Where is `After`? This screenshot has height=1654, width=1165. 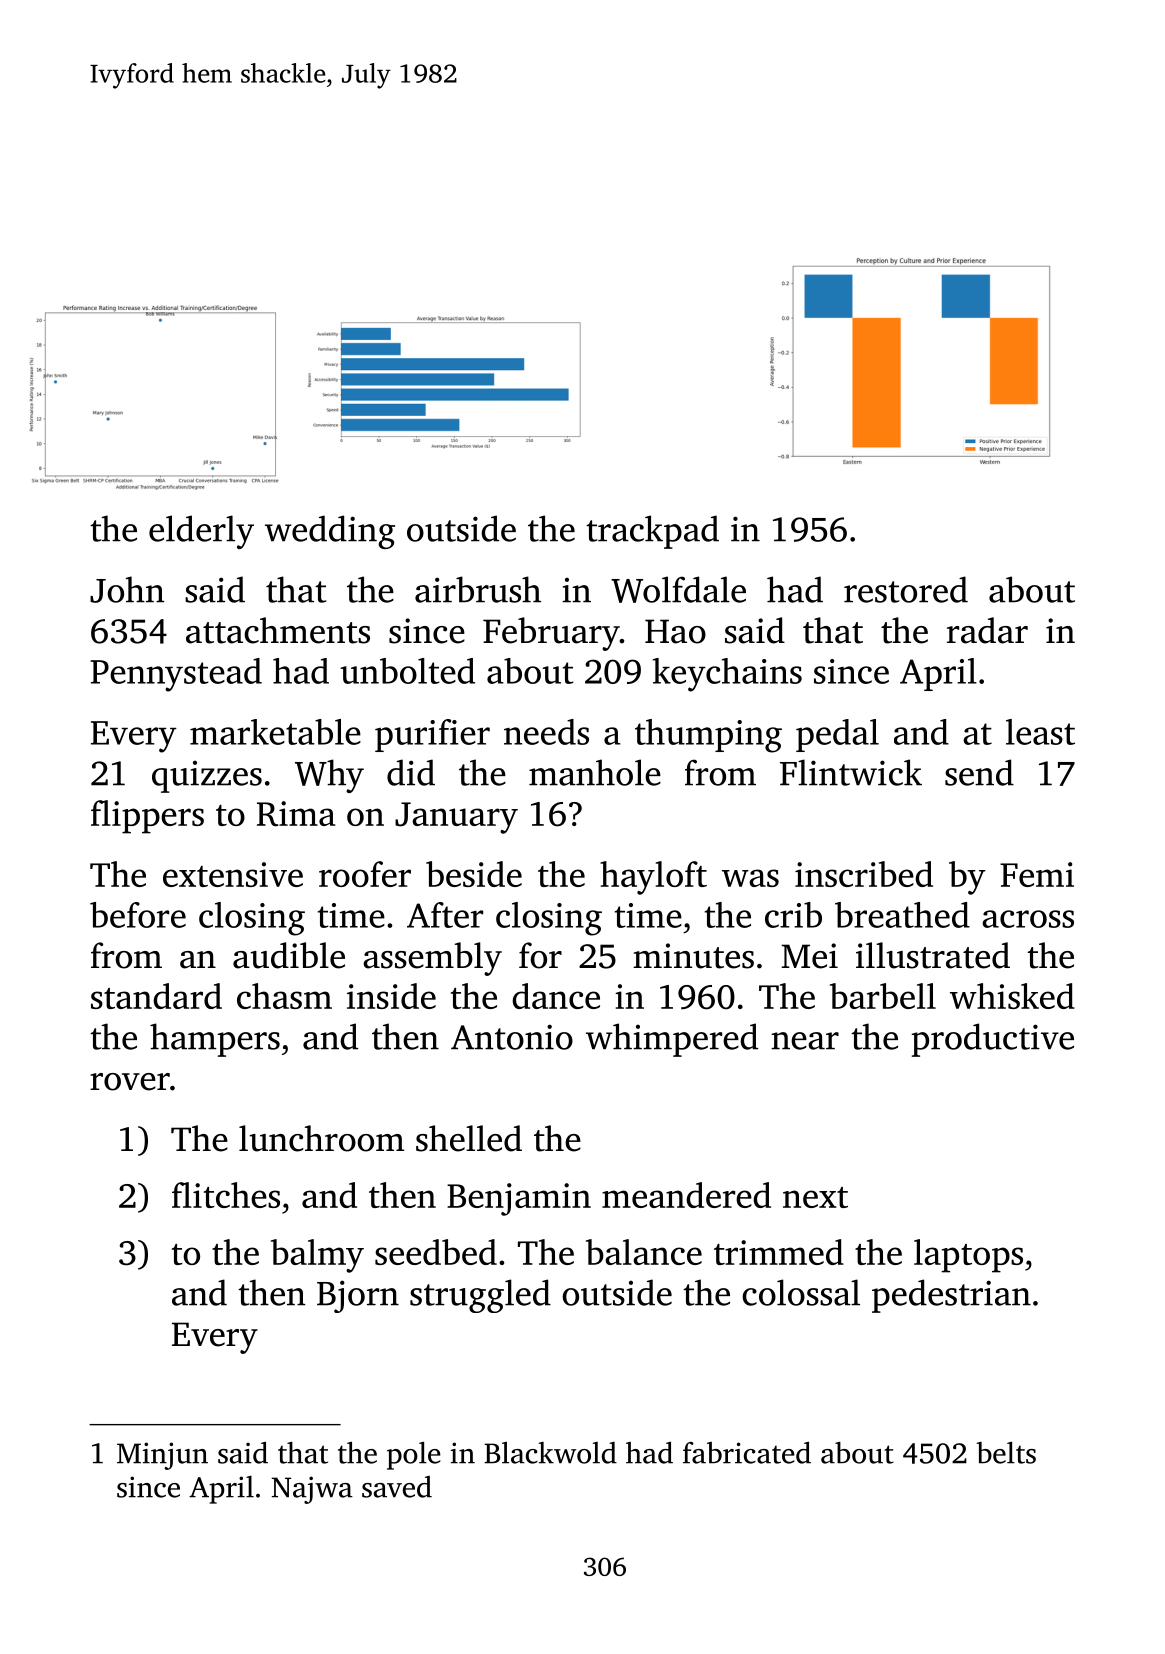
After is located at coordinates (445, 915).
